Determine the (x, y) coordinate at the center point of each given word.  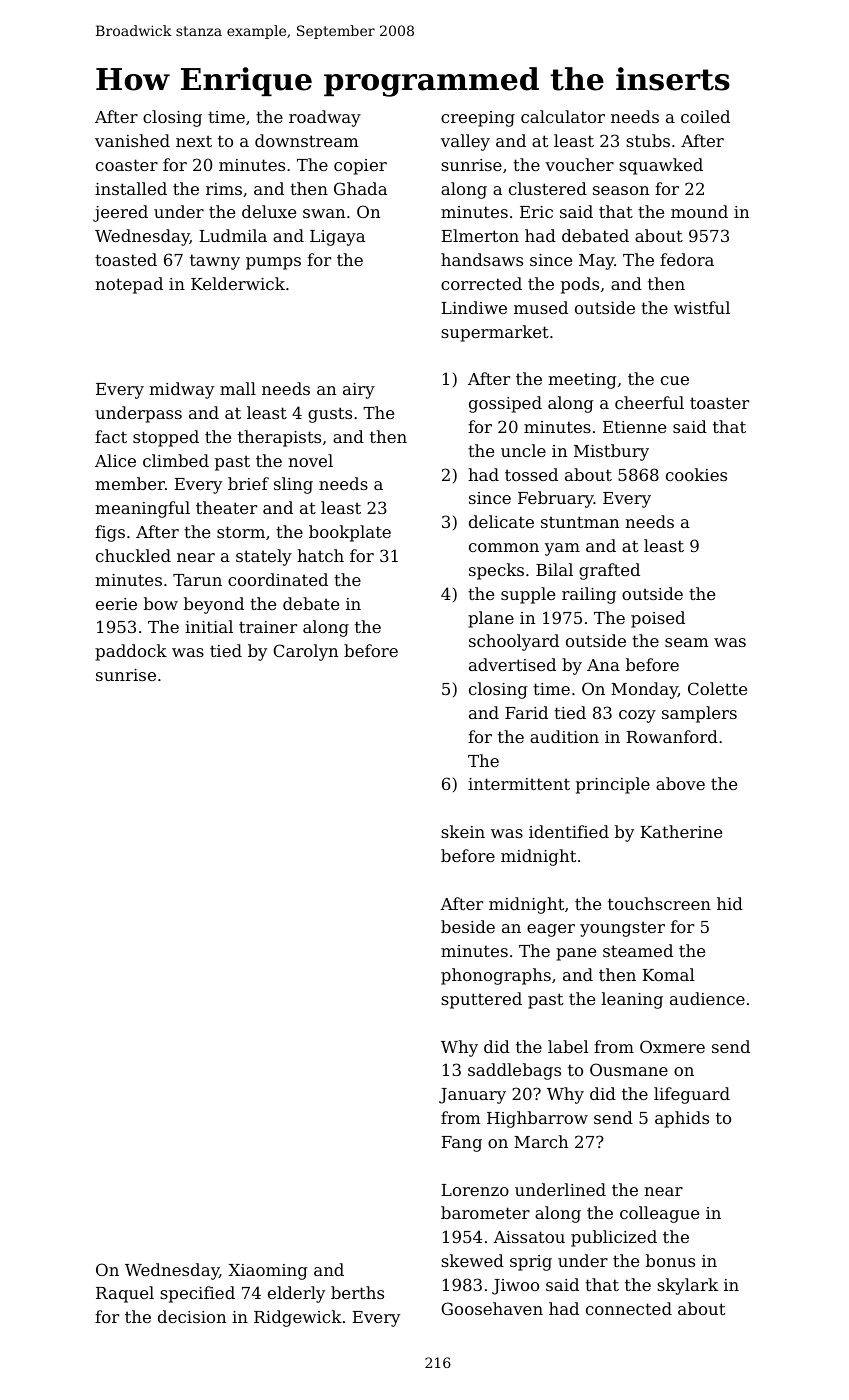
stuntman (580, 522)
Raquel (125, 1294)
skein (463, 831)
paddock (131, 652)
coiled (705, 116)
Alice (115, 460)
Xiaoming (268, 1272)
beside (468, 926)
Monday (644, 690)
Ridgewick (298, 1318)
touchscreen (659, 903)
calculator (563, 116)
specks (496, 571)
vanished (132, 140)
